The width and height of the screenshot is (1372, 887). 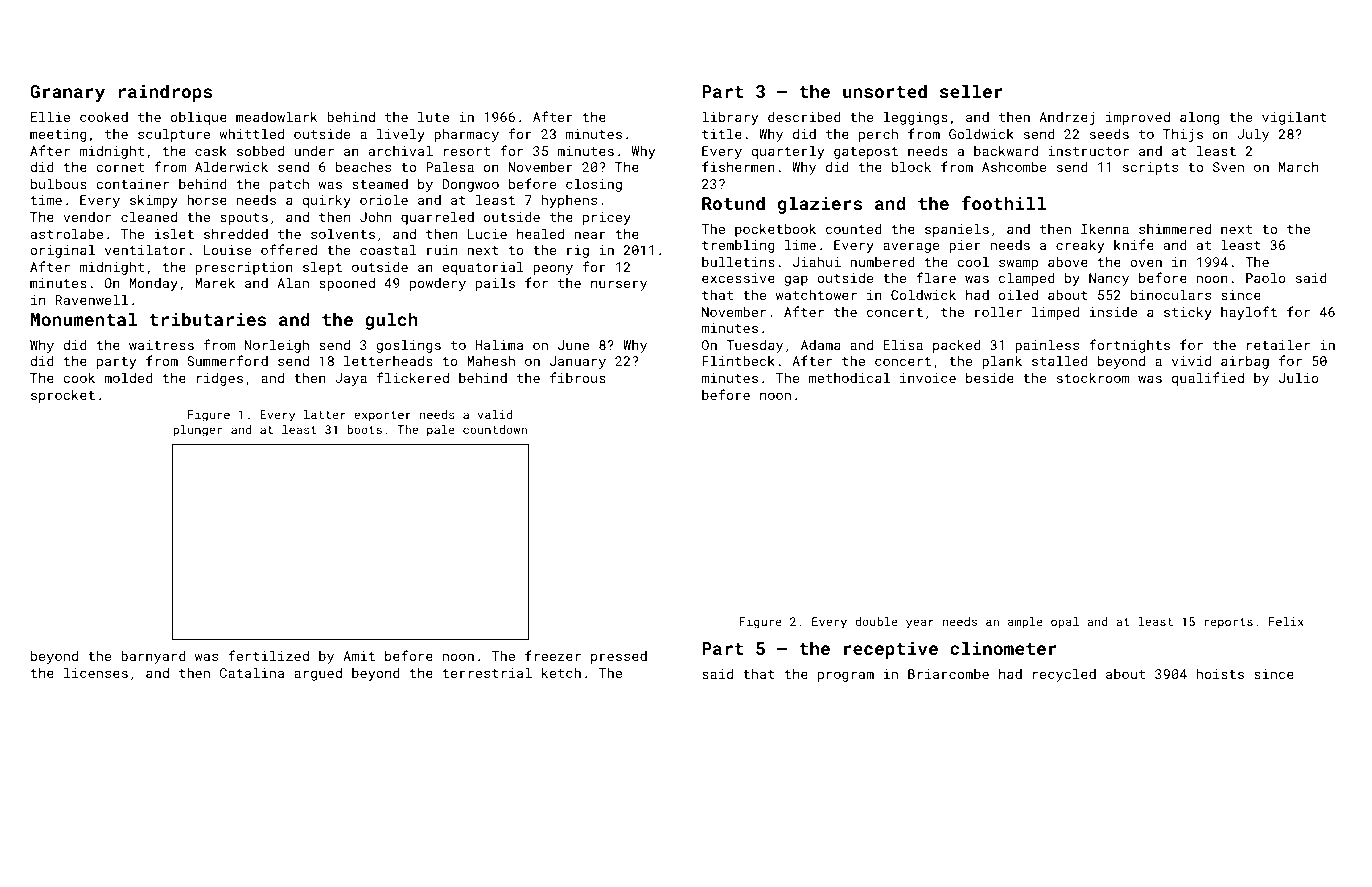 What do you see at coordinates (359, 656) in the screenshot?
I see `Amit` at bounding box center [359, 656].
